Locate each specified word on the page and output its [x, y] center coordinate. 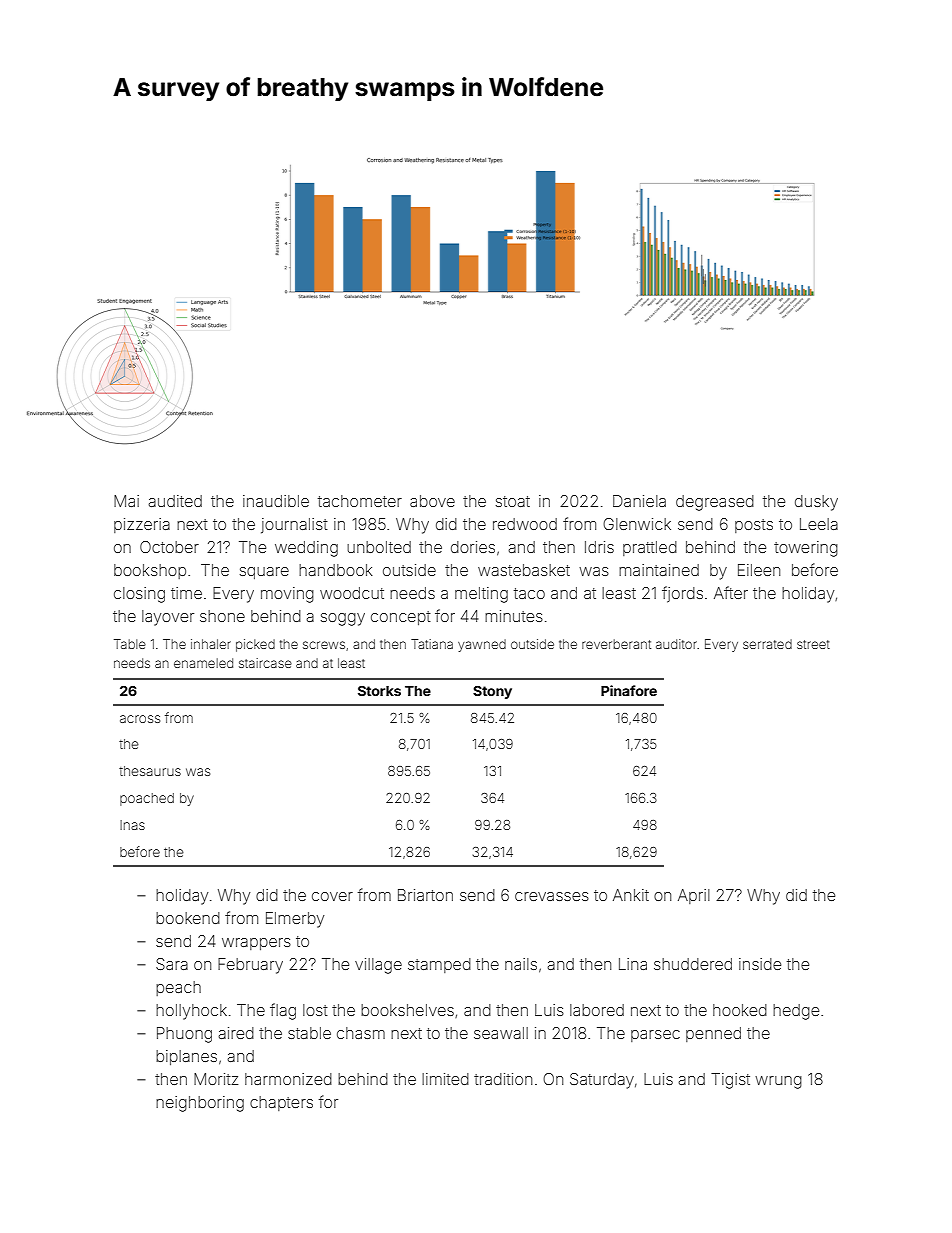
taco [529, 593]
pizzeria [142, 525]
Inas [132, 825]
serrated [767, 644]
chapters [281, 1103]
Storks [379, 691]
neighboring [200, 1104]
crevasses [552, 896]
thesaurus [150, 771]
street [813, 644]
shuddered [693, 964]
